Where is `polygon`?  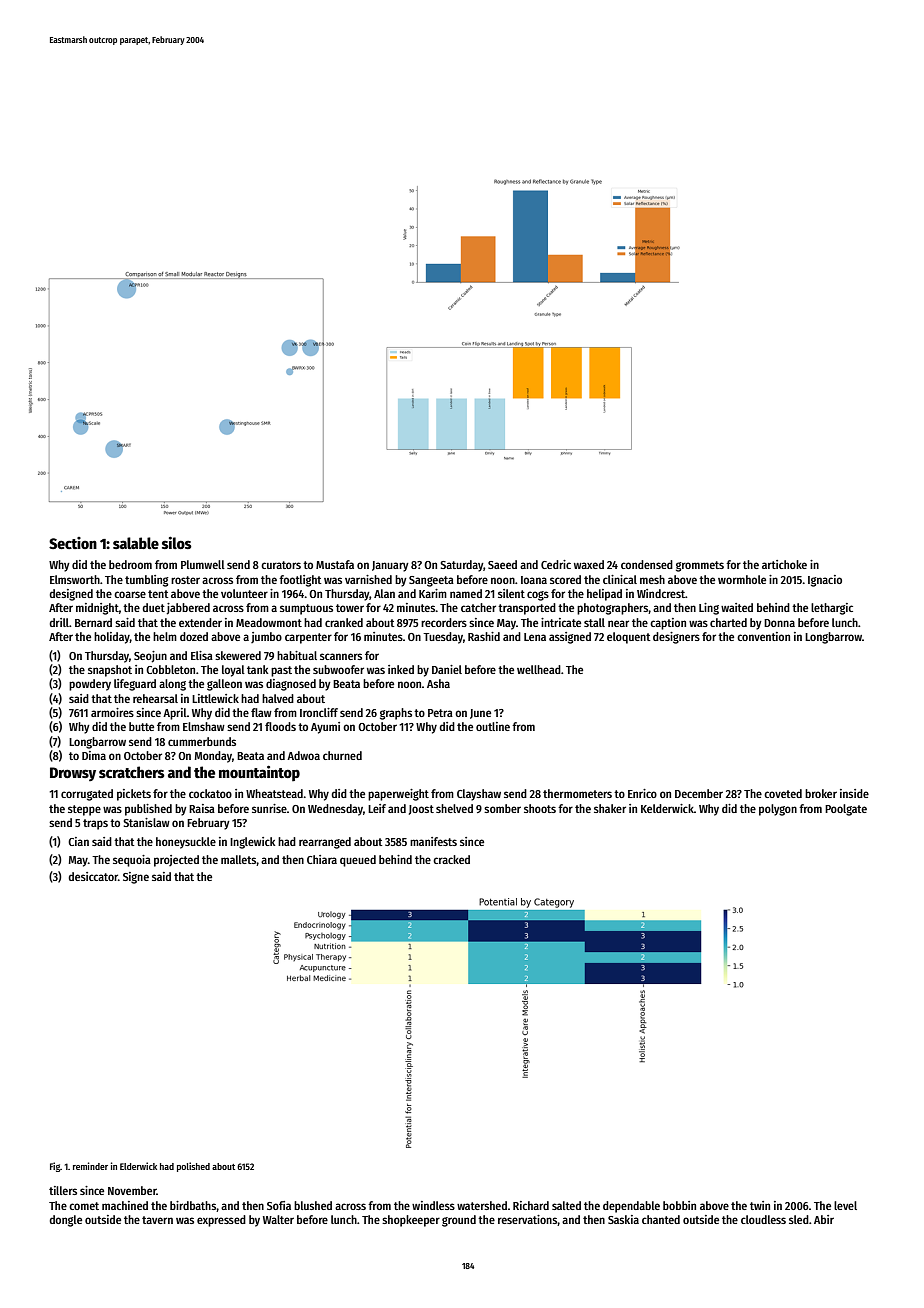 polygon is located at coordinates (778, 810).
